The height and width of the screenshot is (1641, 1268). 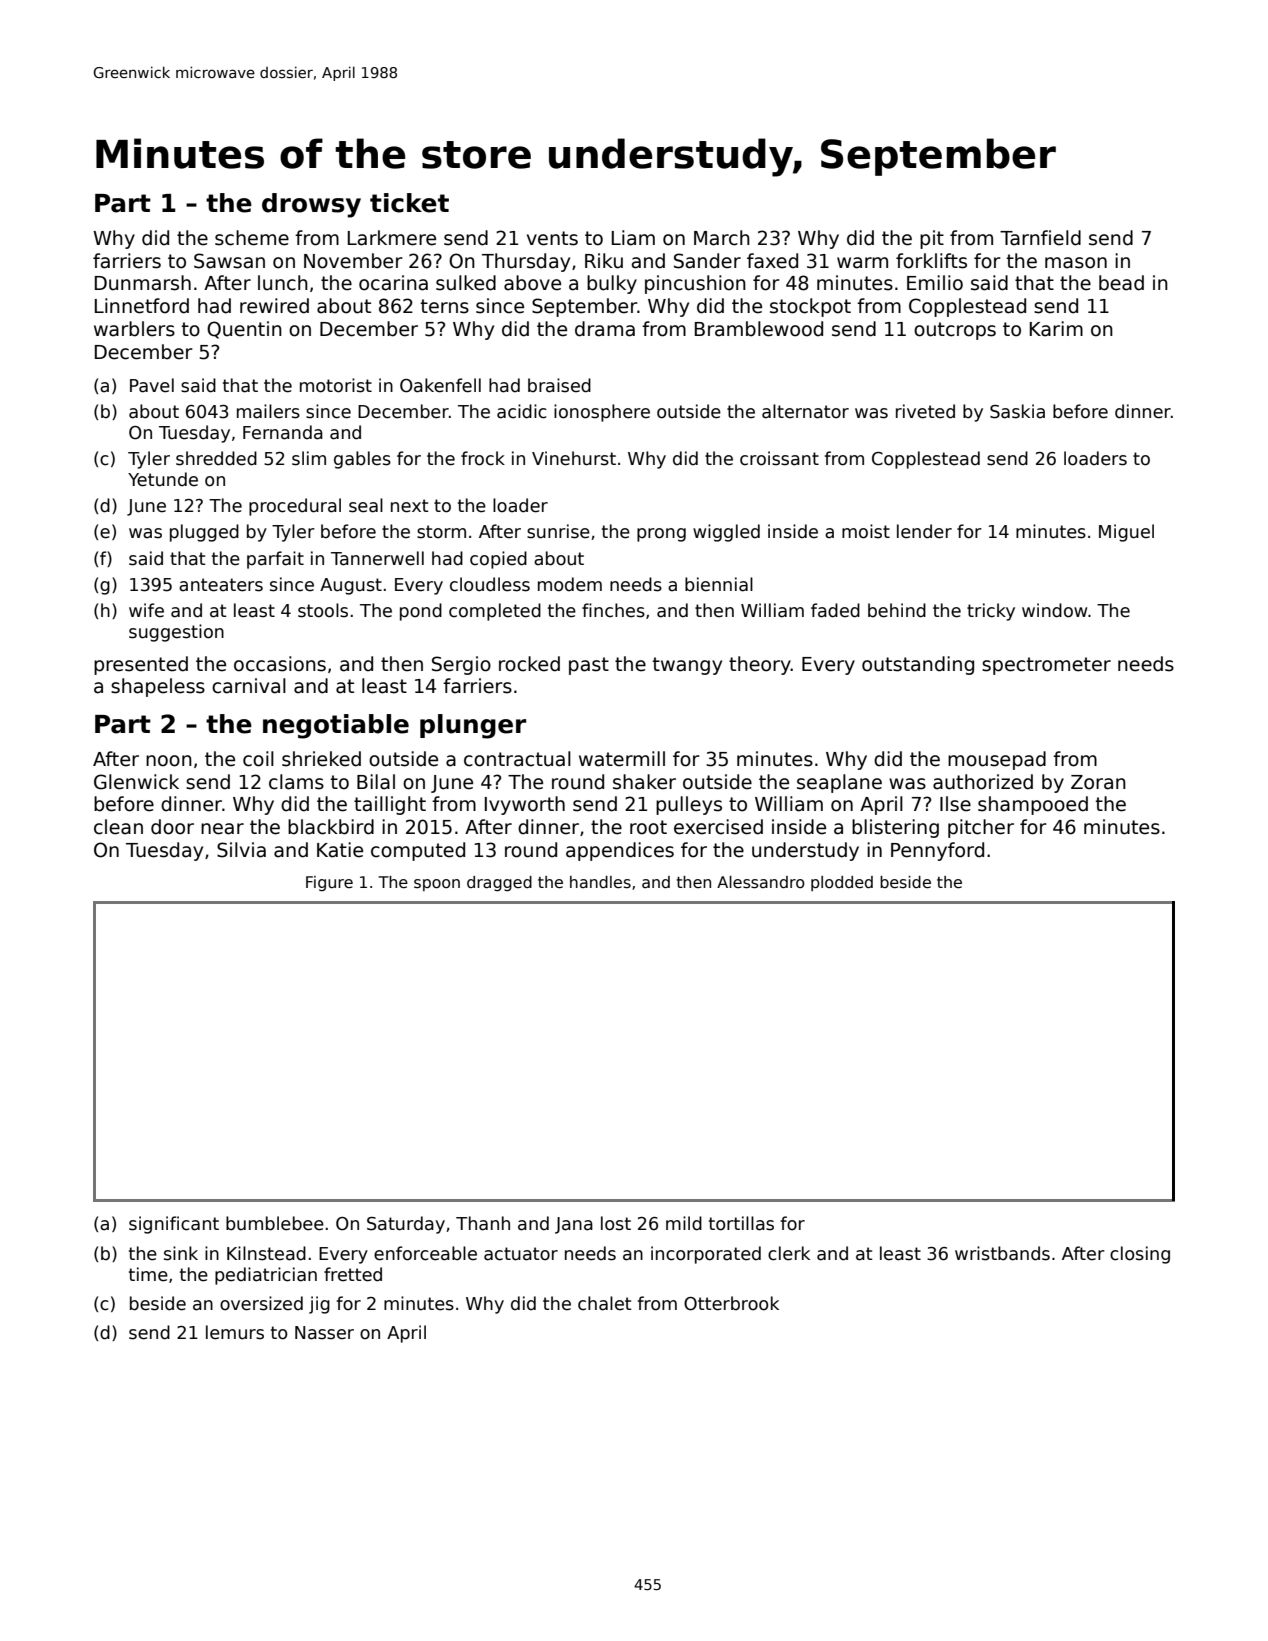 What do you see at coordinates (1002, 1253) in the screenshot?
I see `wristbands` at bounding box center [1002, 1253].
